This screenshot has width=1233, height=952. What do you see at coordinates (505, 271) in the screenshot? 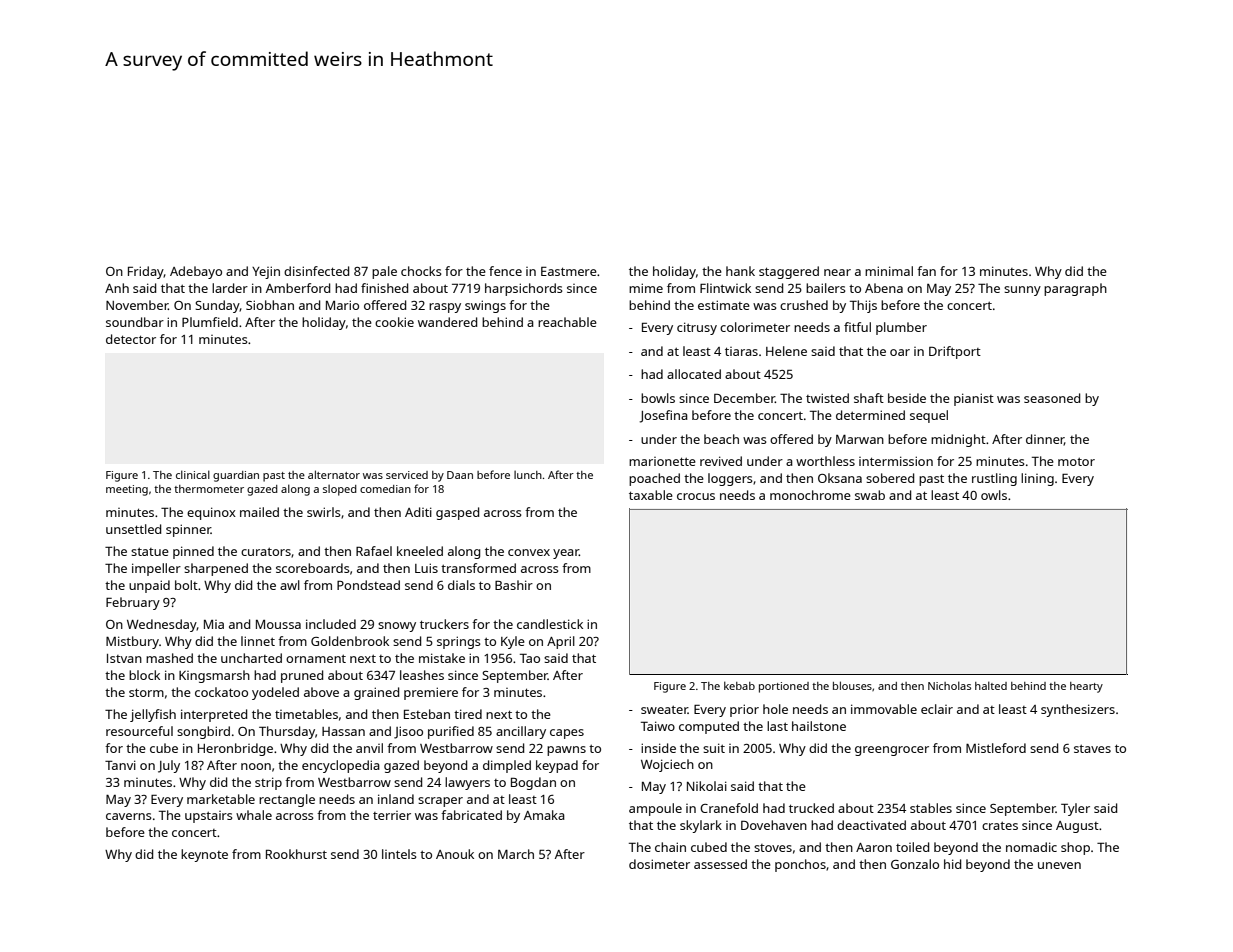
I see `fence` at bounding box center [505, 271].
